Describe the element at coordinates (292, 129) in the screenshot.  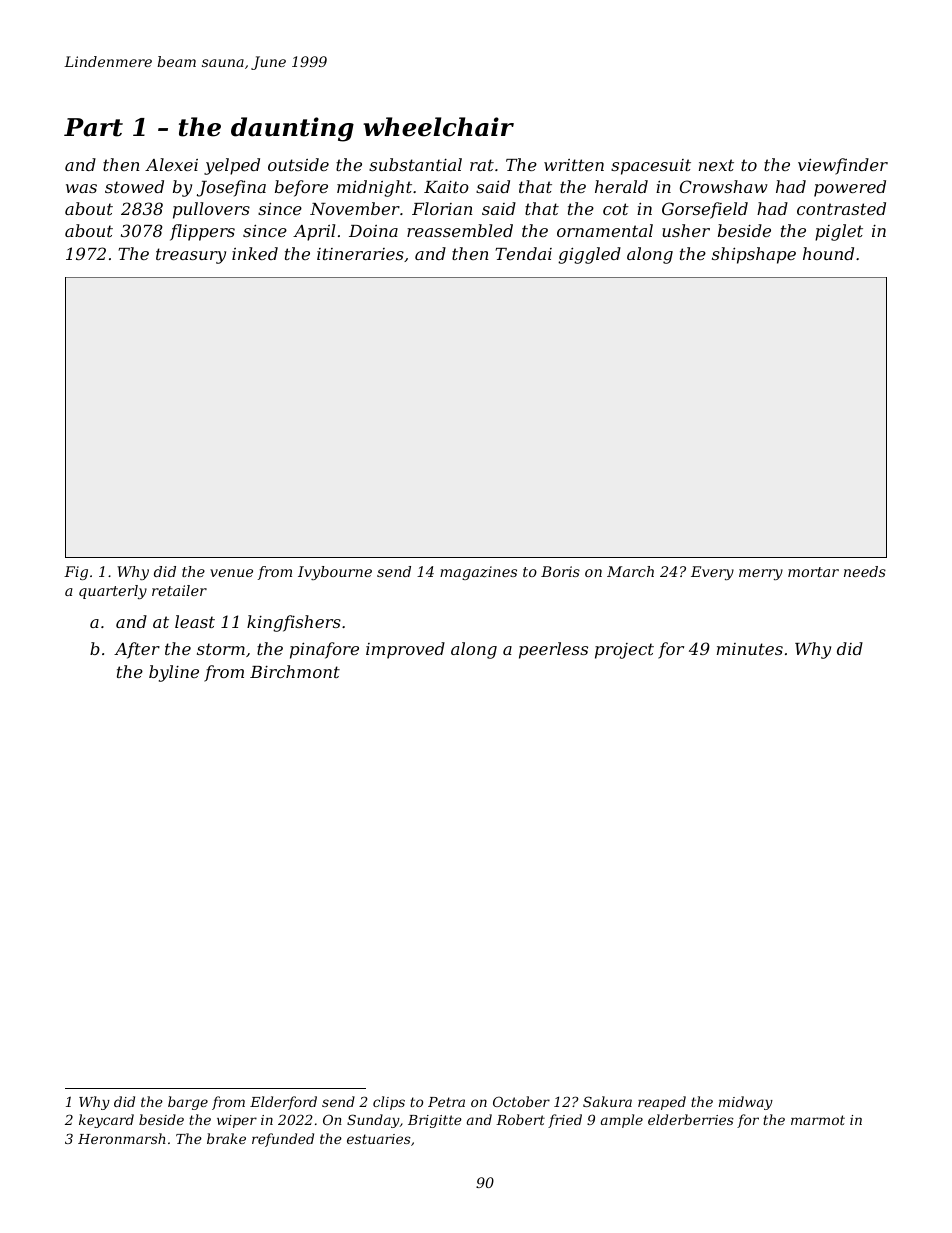
I see `daunting` at that location.
